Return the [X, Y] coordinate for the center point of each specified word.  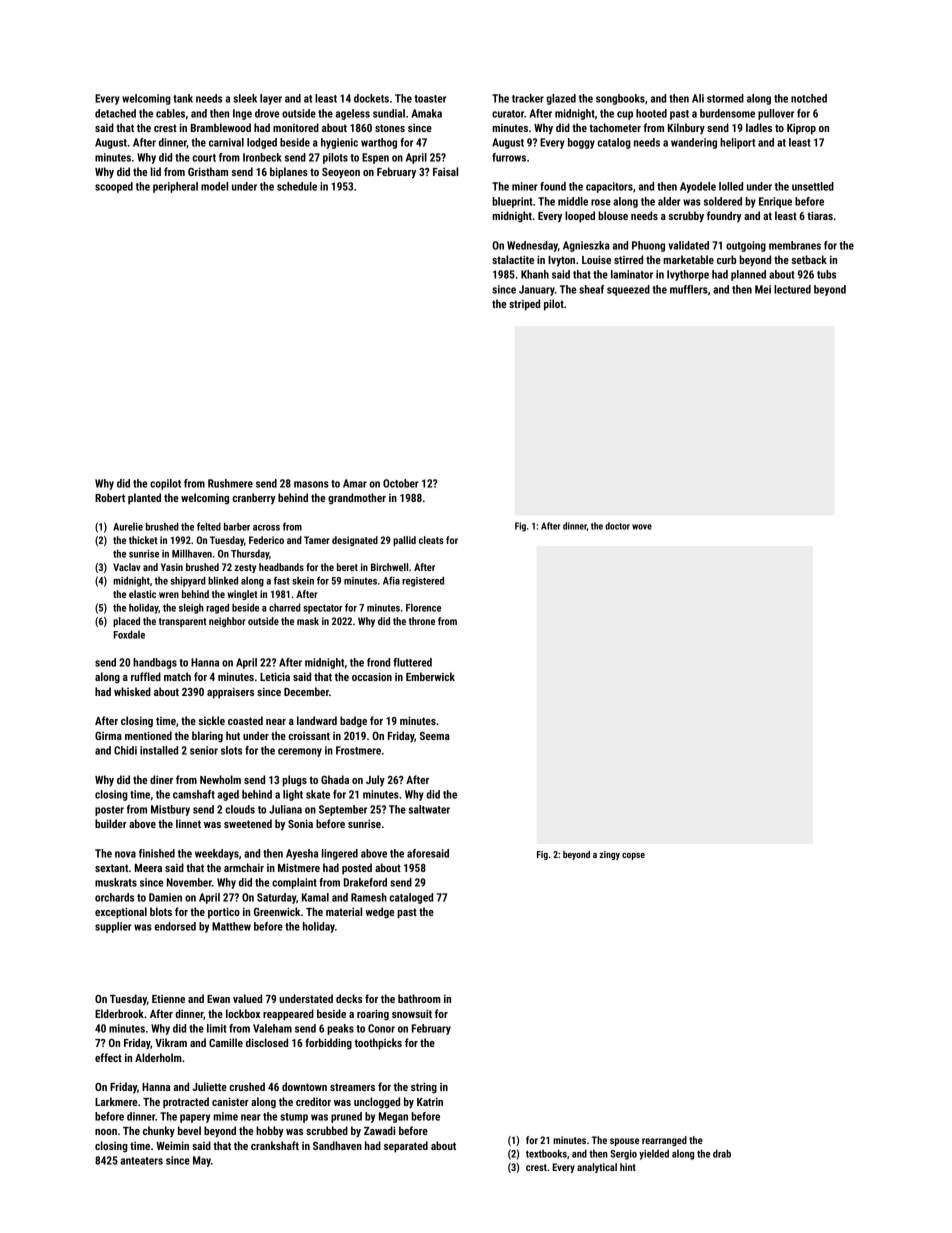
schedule [297, 186]
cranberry [254, 498]
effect [108, 1057]
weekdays [217, 854]
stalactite [513, 259]
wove [642, 527]
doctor [617, 526]
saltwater [429, 809]
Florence [423, 607]
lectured [792, 289]
